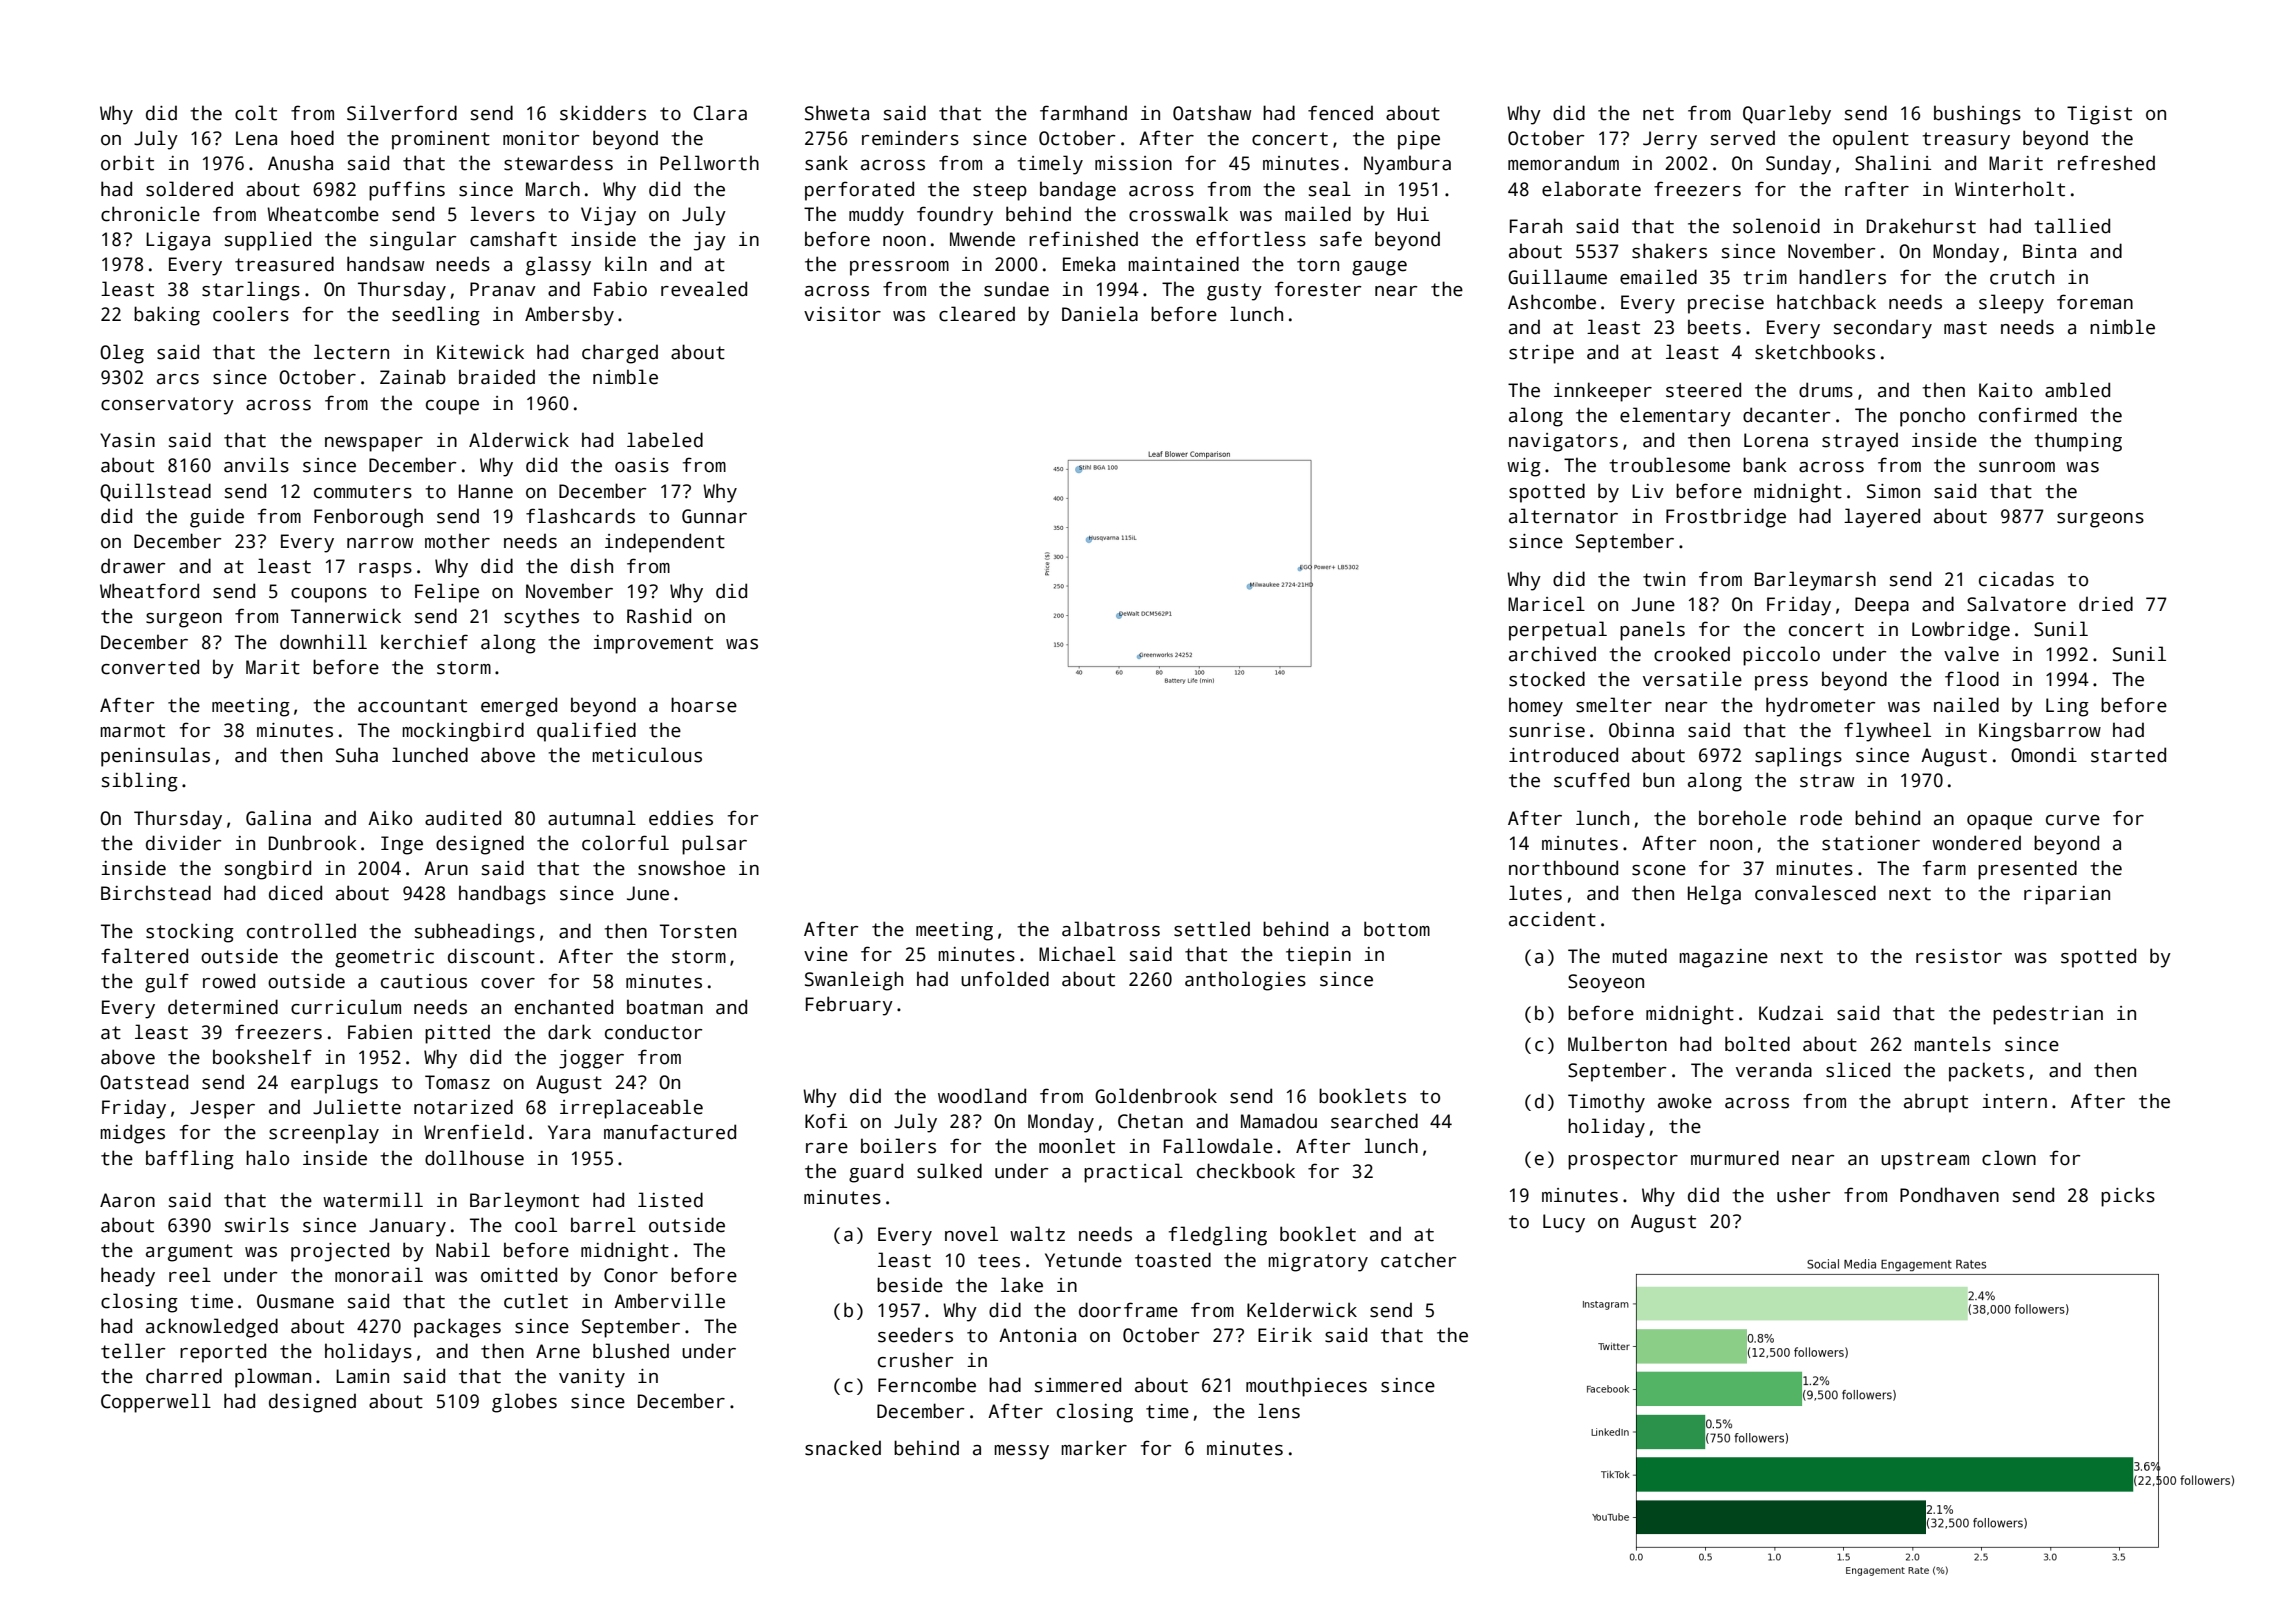 This image has height=1610, width=2276. I want to click on fenced, so click(1340, 113).
